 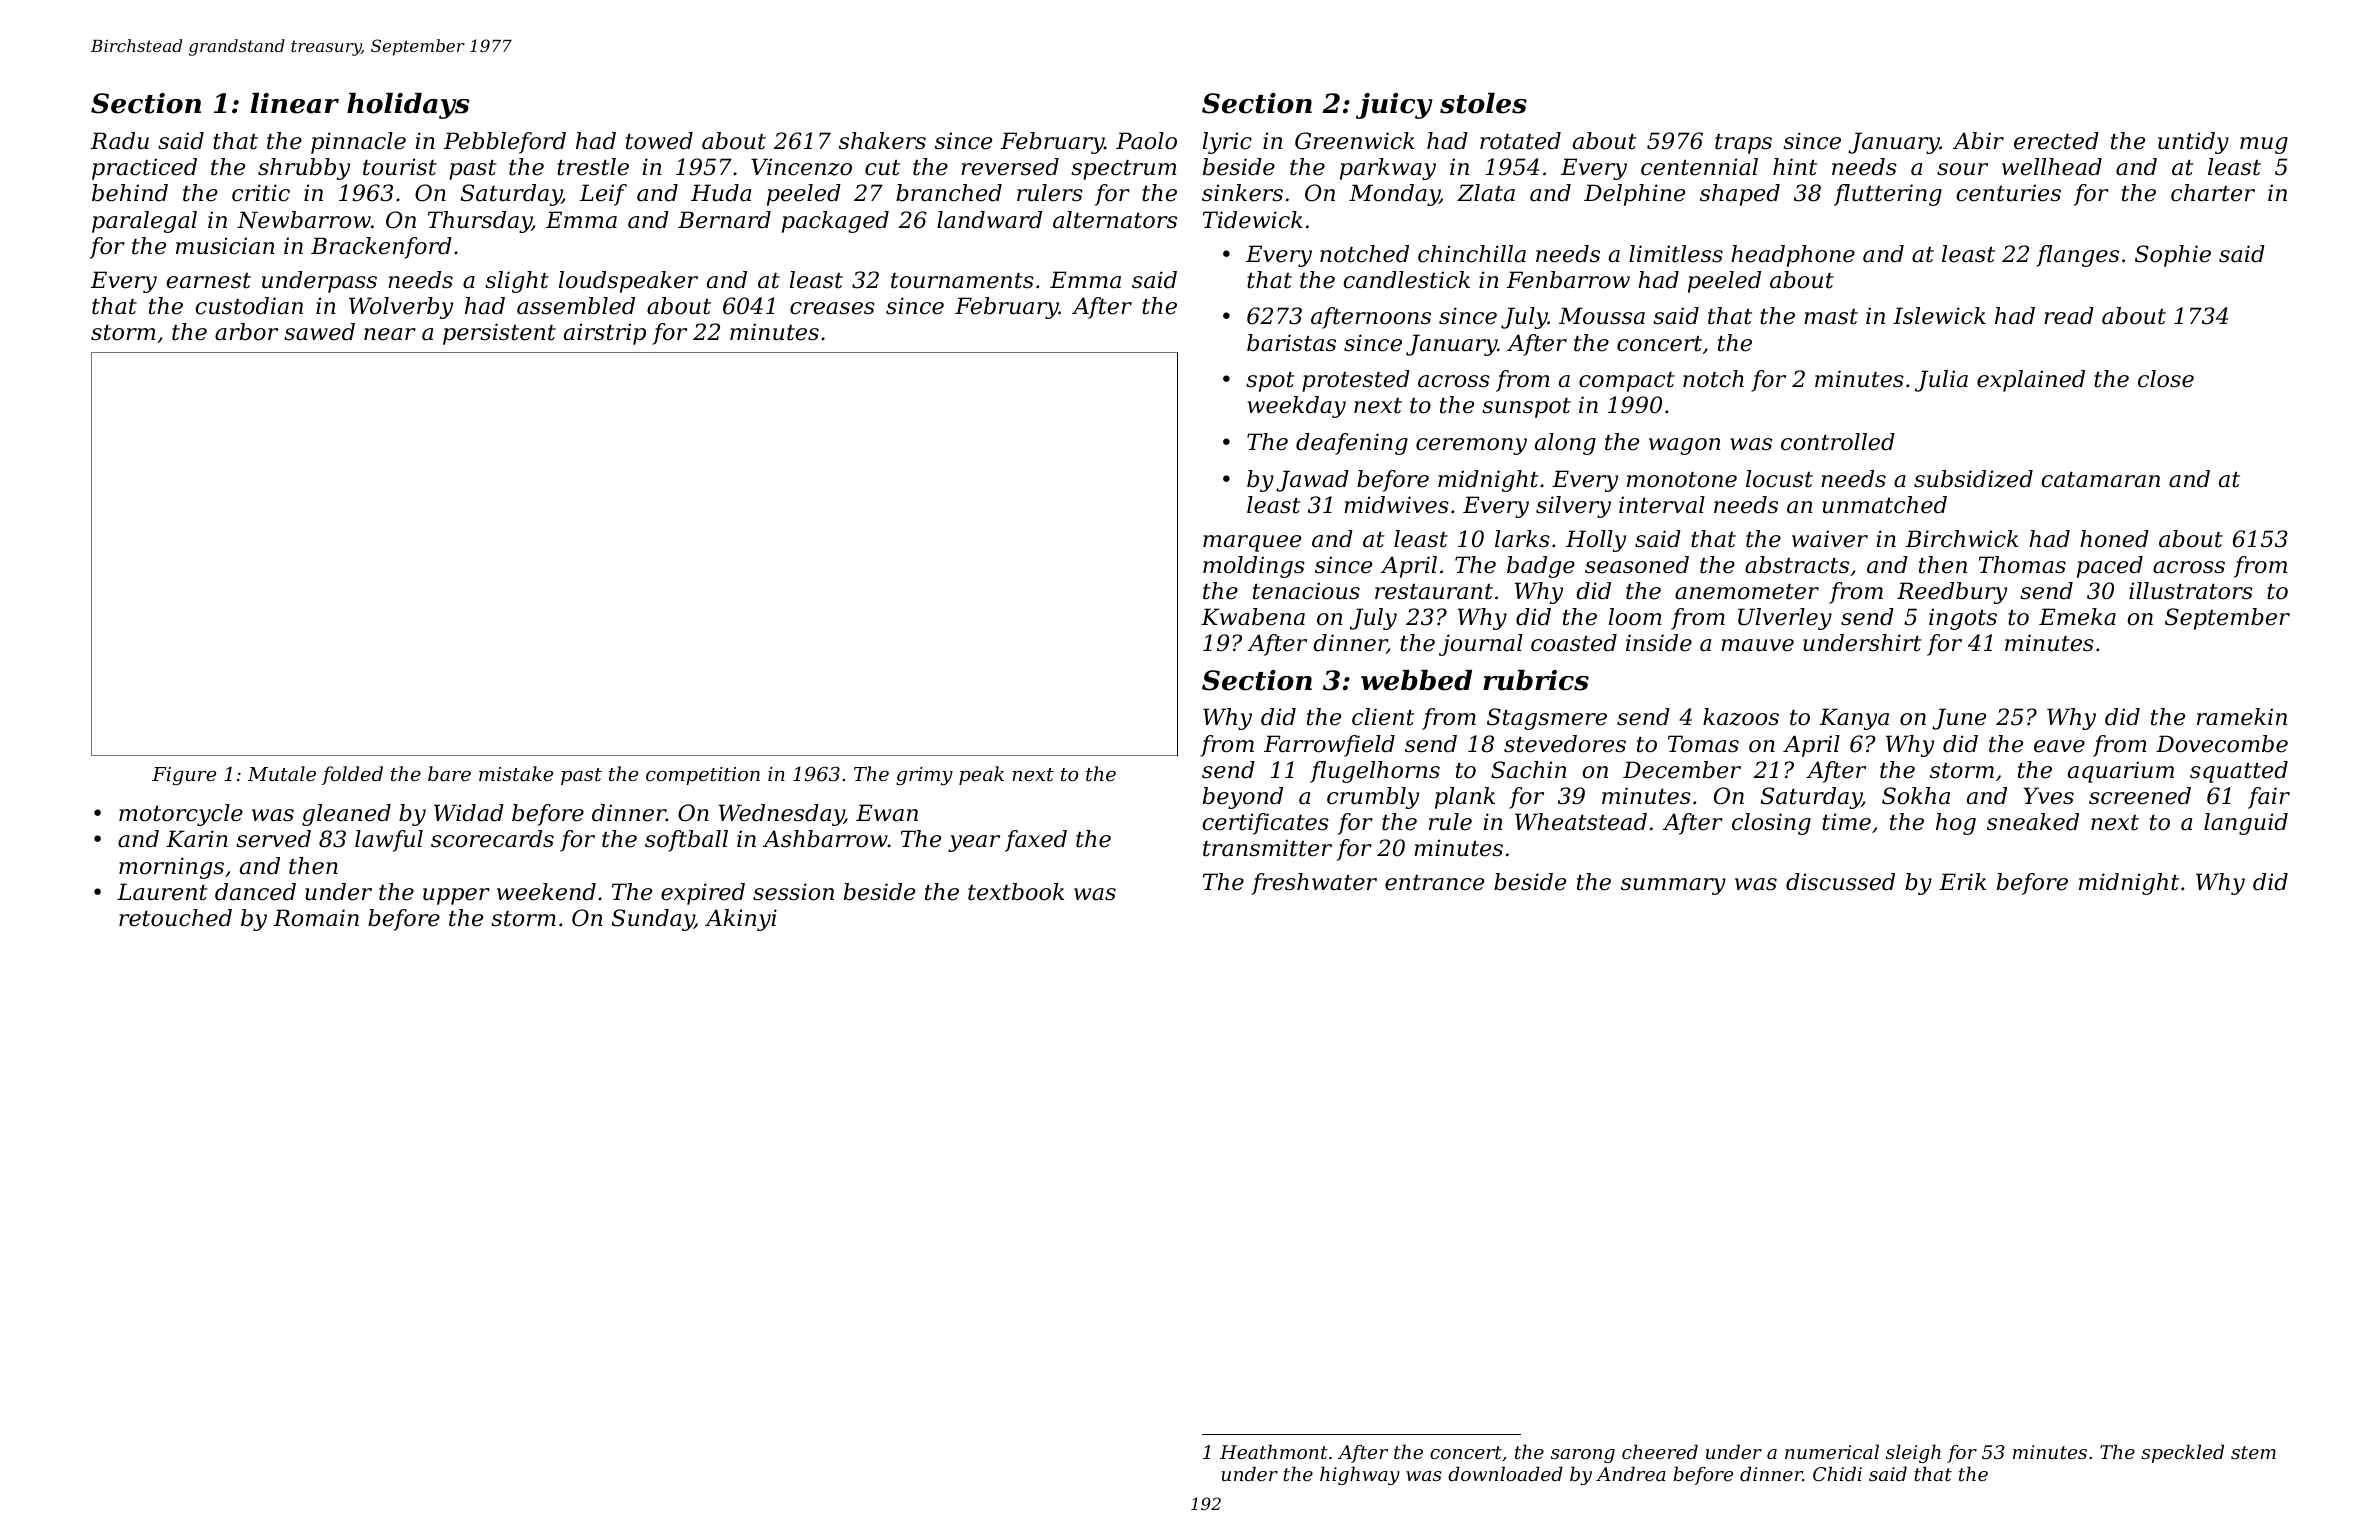 I want to click on Heathmont, so click(x=1274, y=1451).
